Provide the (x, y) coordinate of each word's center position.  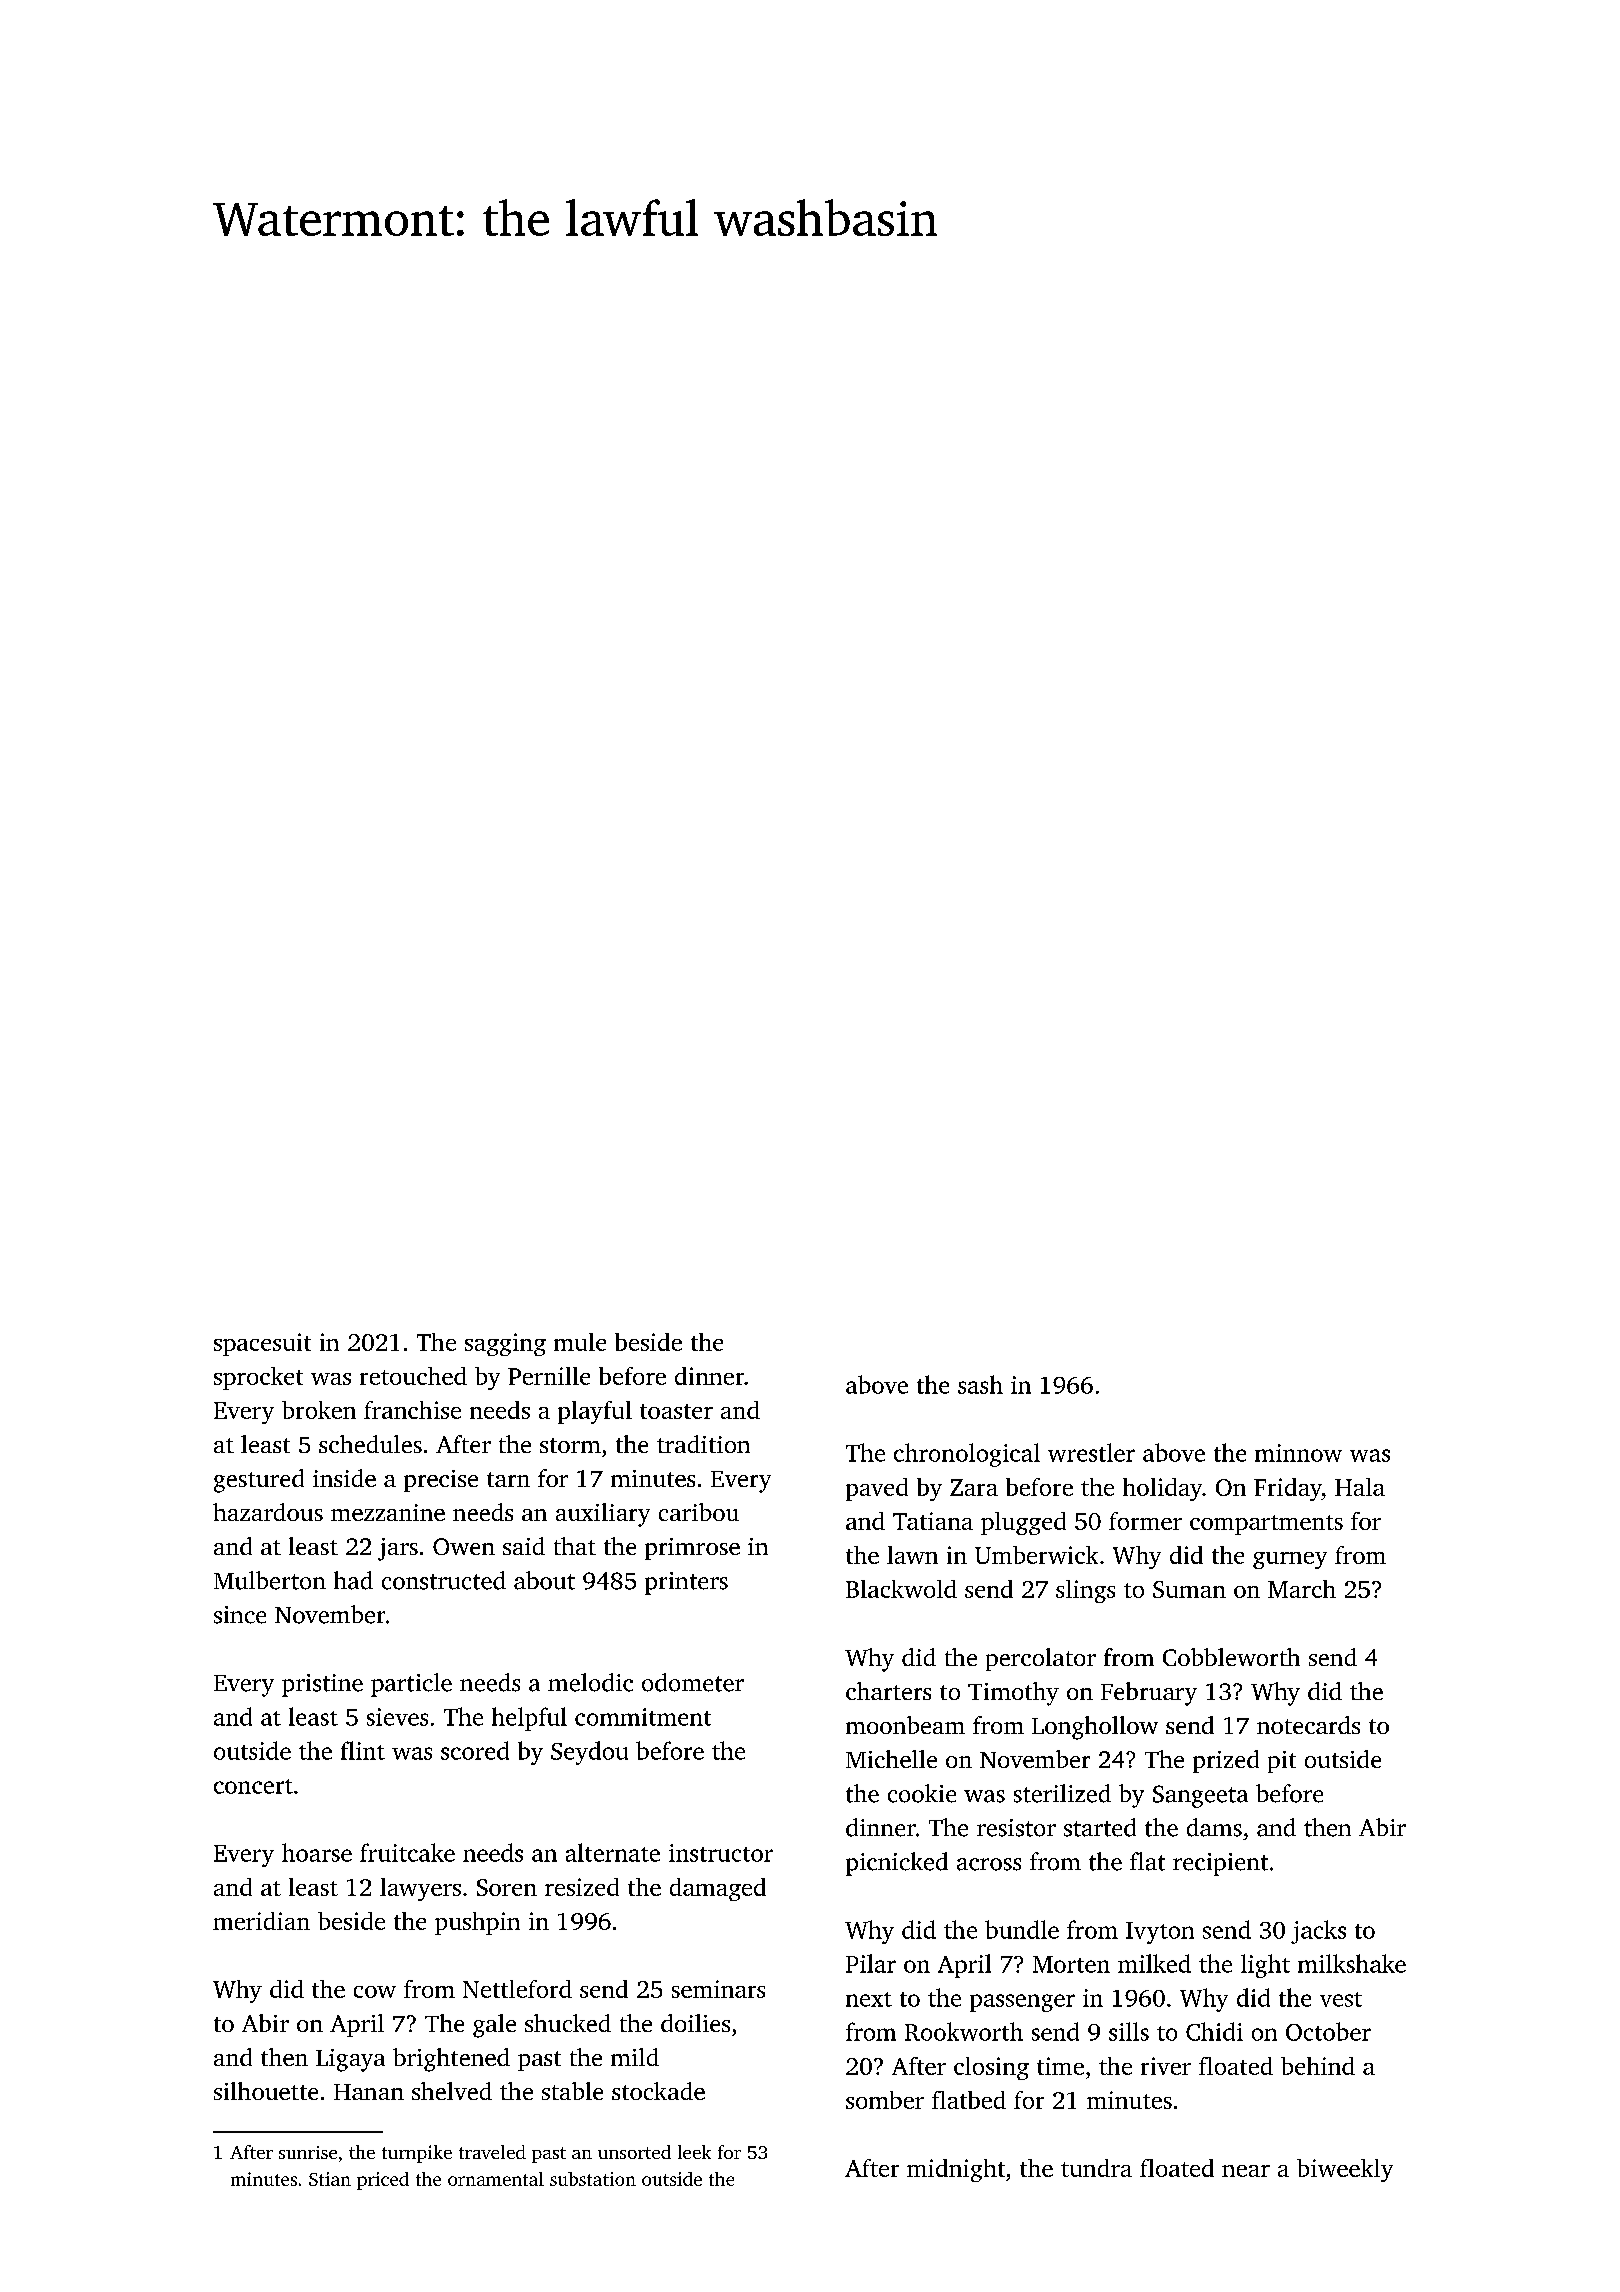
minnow (1298, 1453)
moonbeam (905, 1725)
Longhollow (1095, 1728)
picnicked (897, 1864)
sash (980, 1384)
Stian (330, 2179)
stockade (658, 2091)
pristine (322, 1685)
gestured (259, 1481)
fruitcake (407, 1852)
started (1100, 1827)
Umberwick (1036, 1555)
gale (494, 2026)
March (1302, 1589)
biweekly (1345, 2170)
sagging (505, 1344)
